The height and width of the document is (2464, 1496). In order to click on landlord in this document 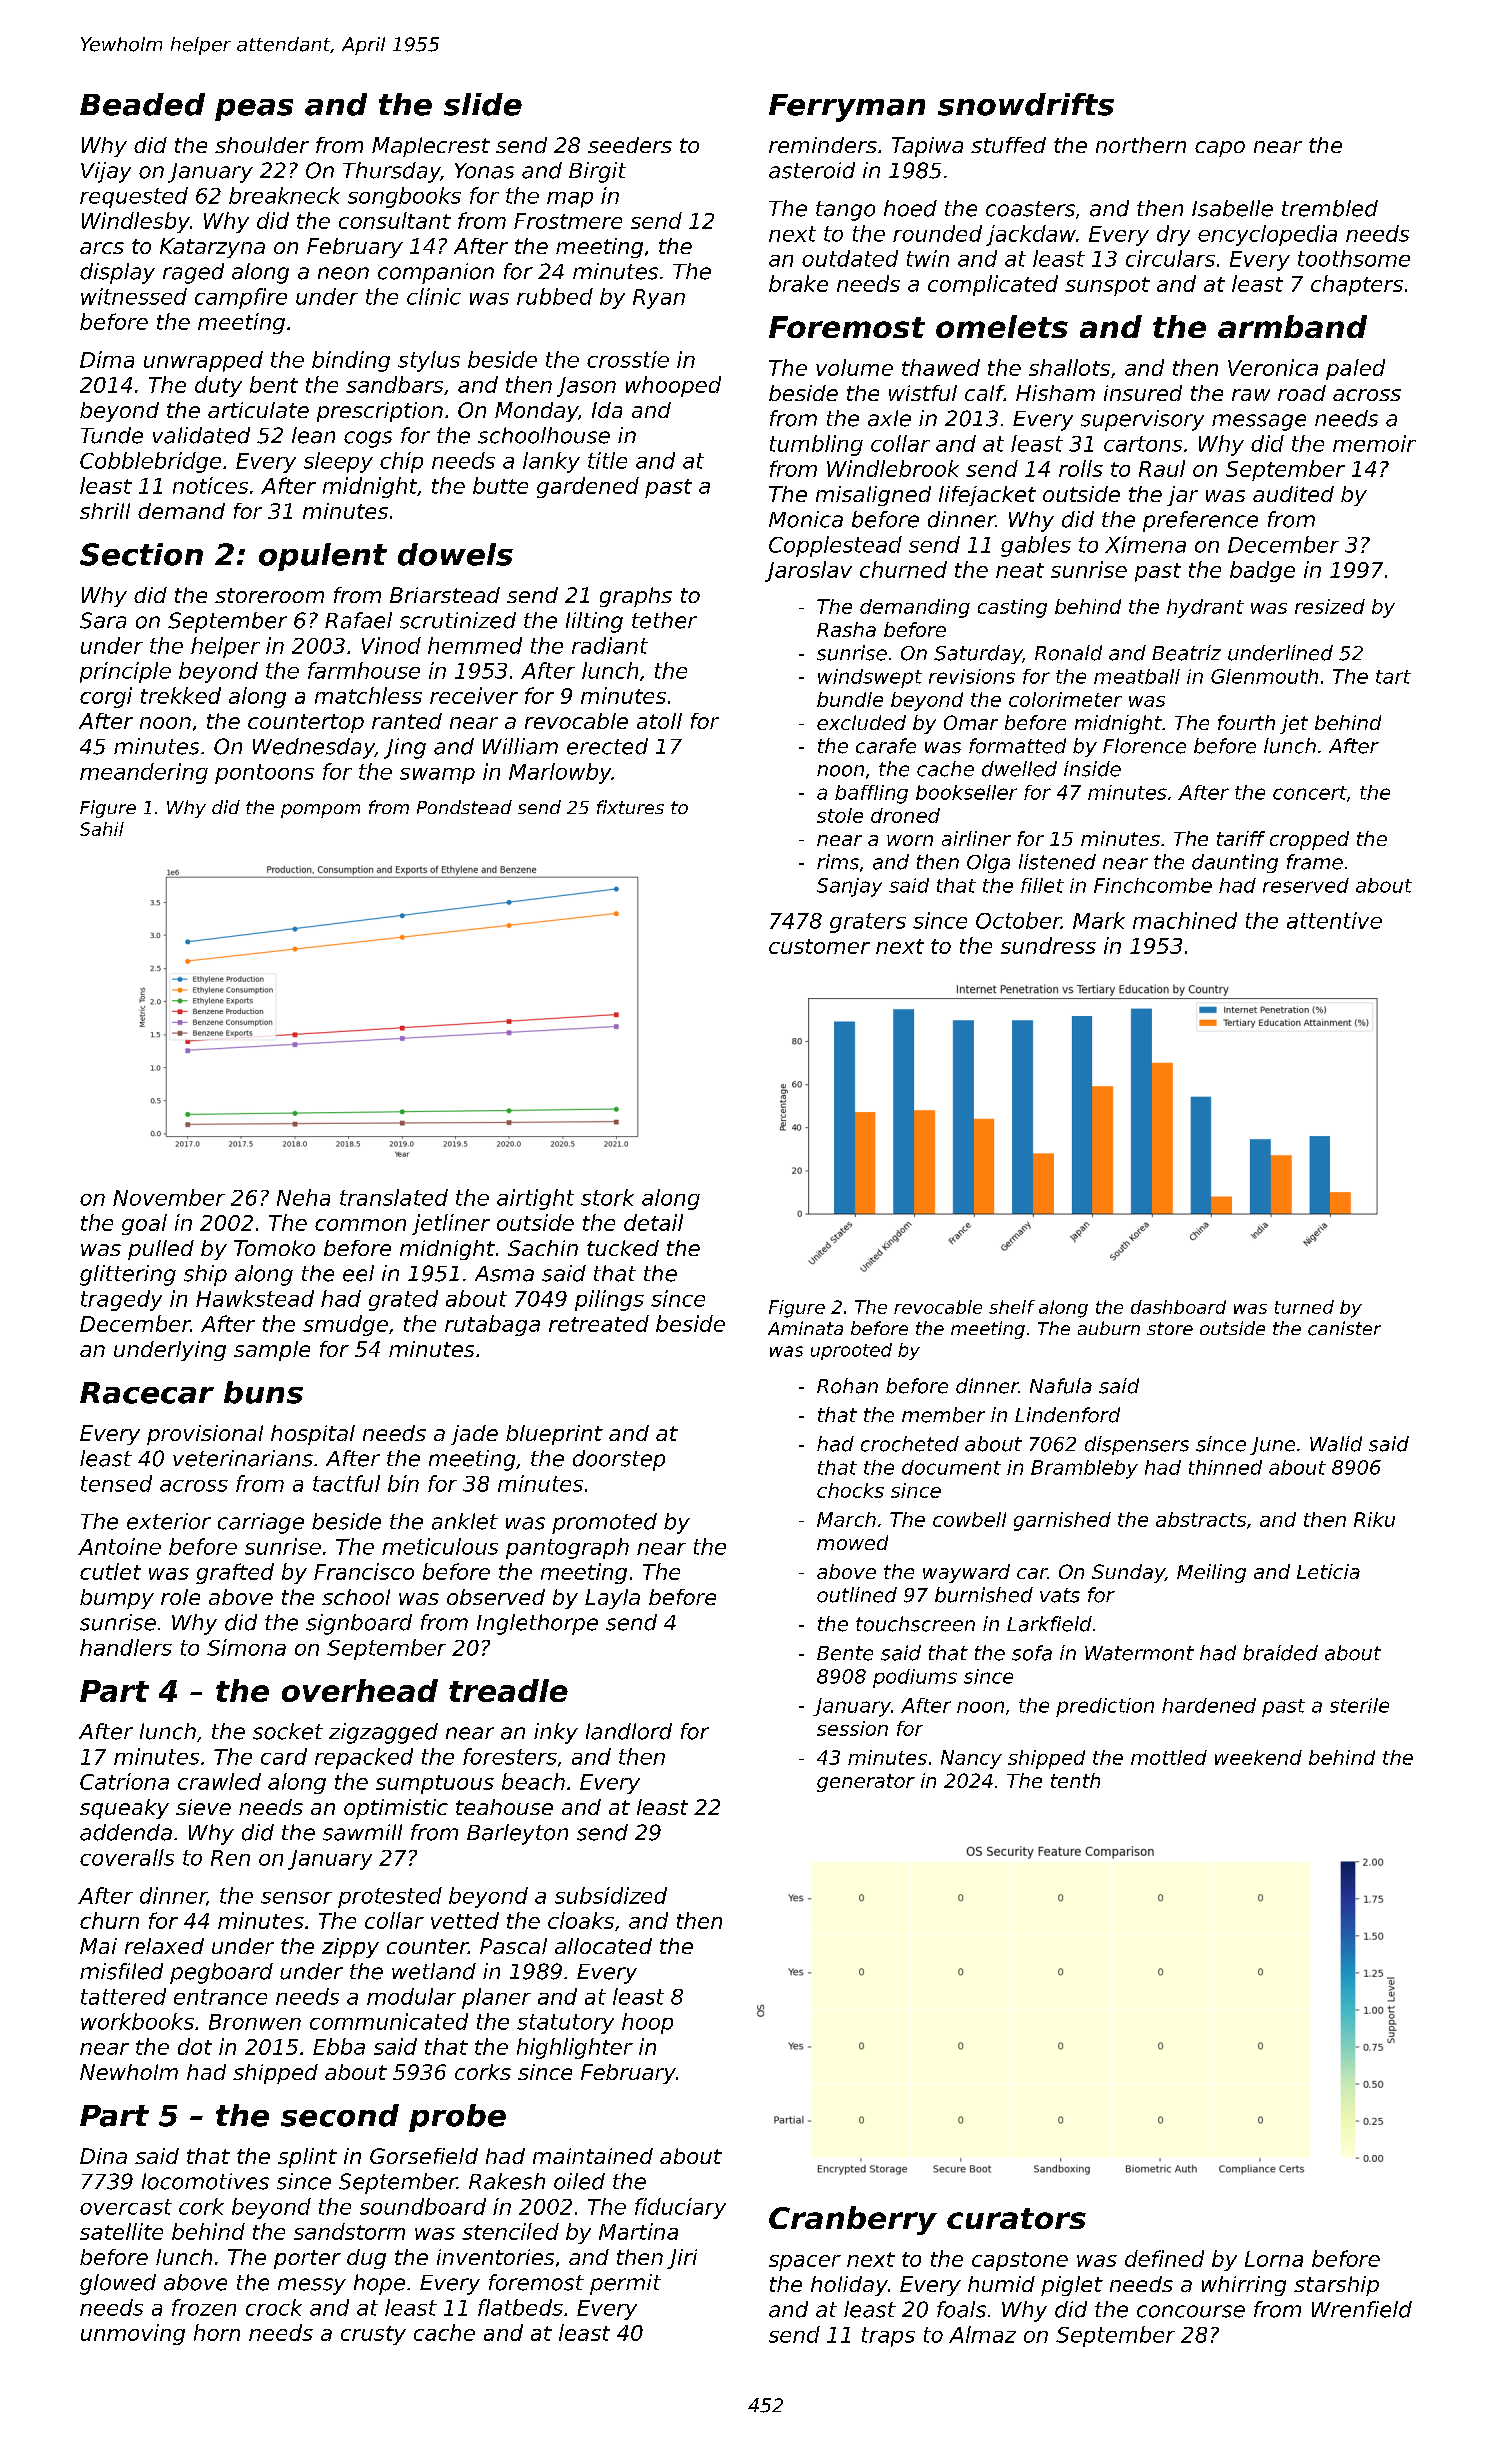, I will do `click(629, 1731)`.
